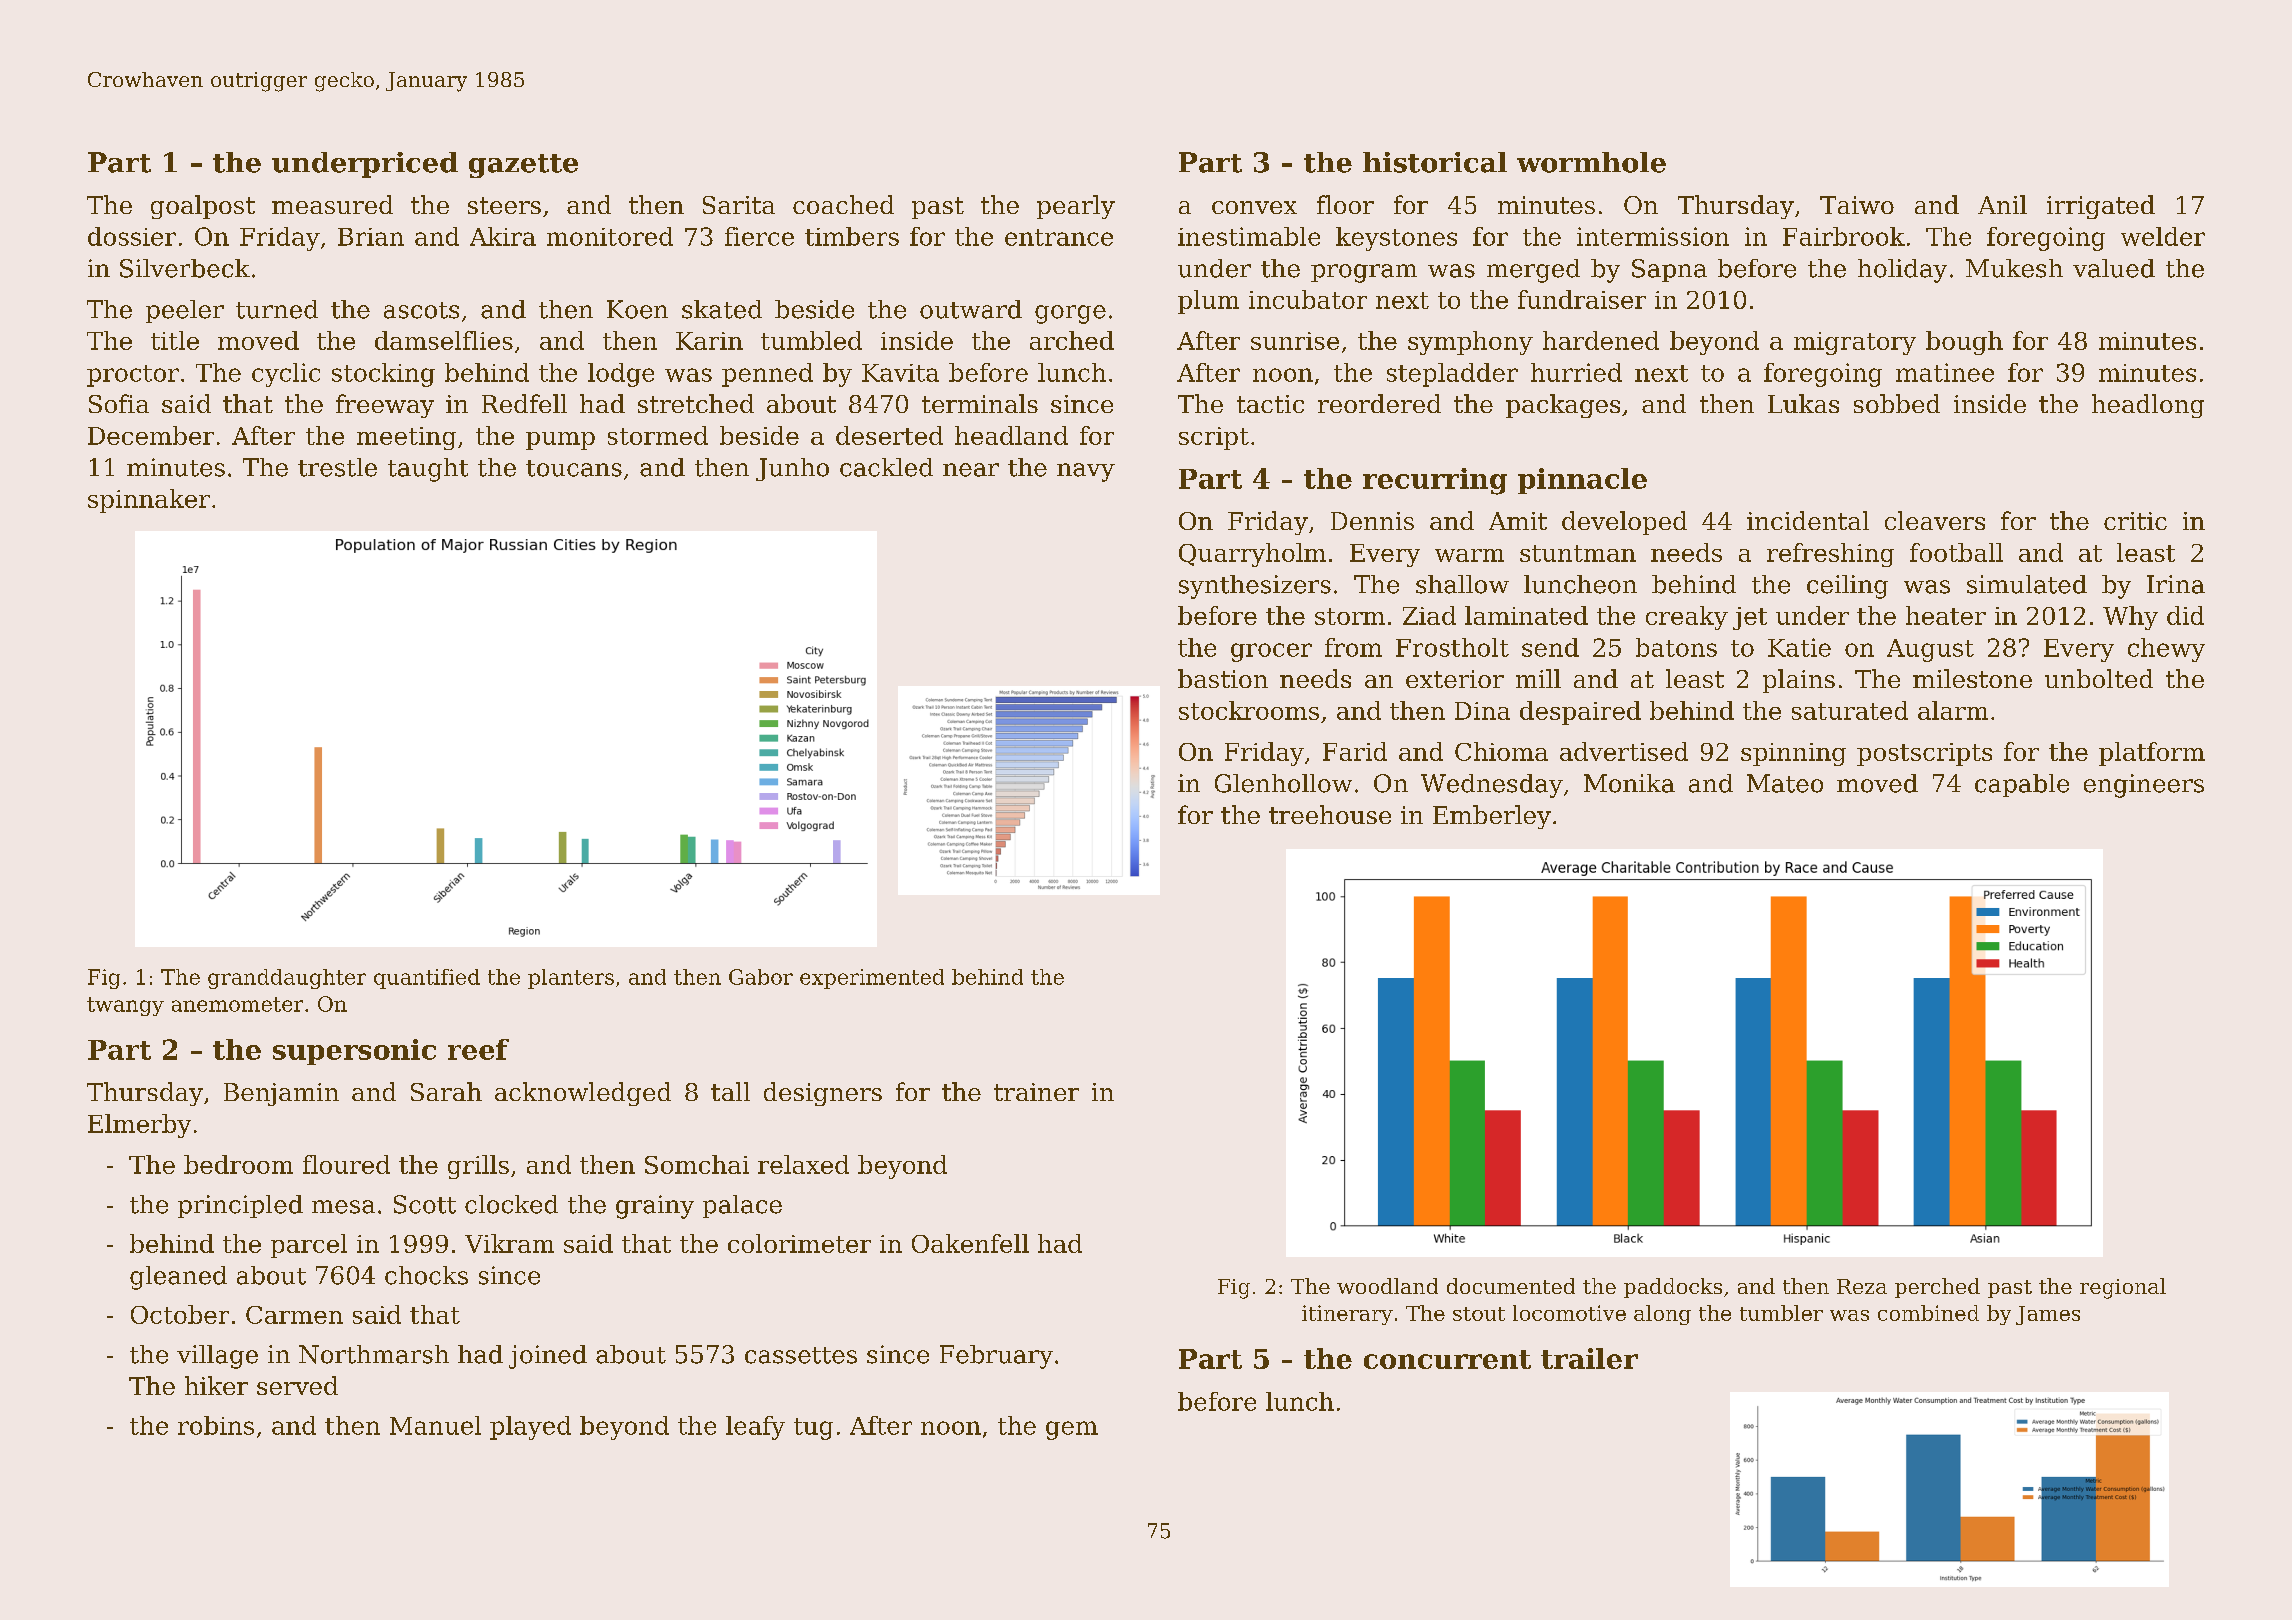 This document has height=1620, width=2292. I want to click on perched, so click(1937, 1288).
